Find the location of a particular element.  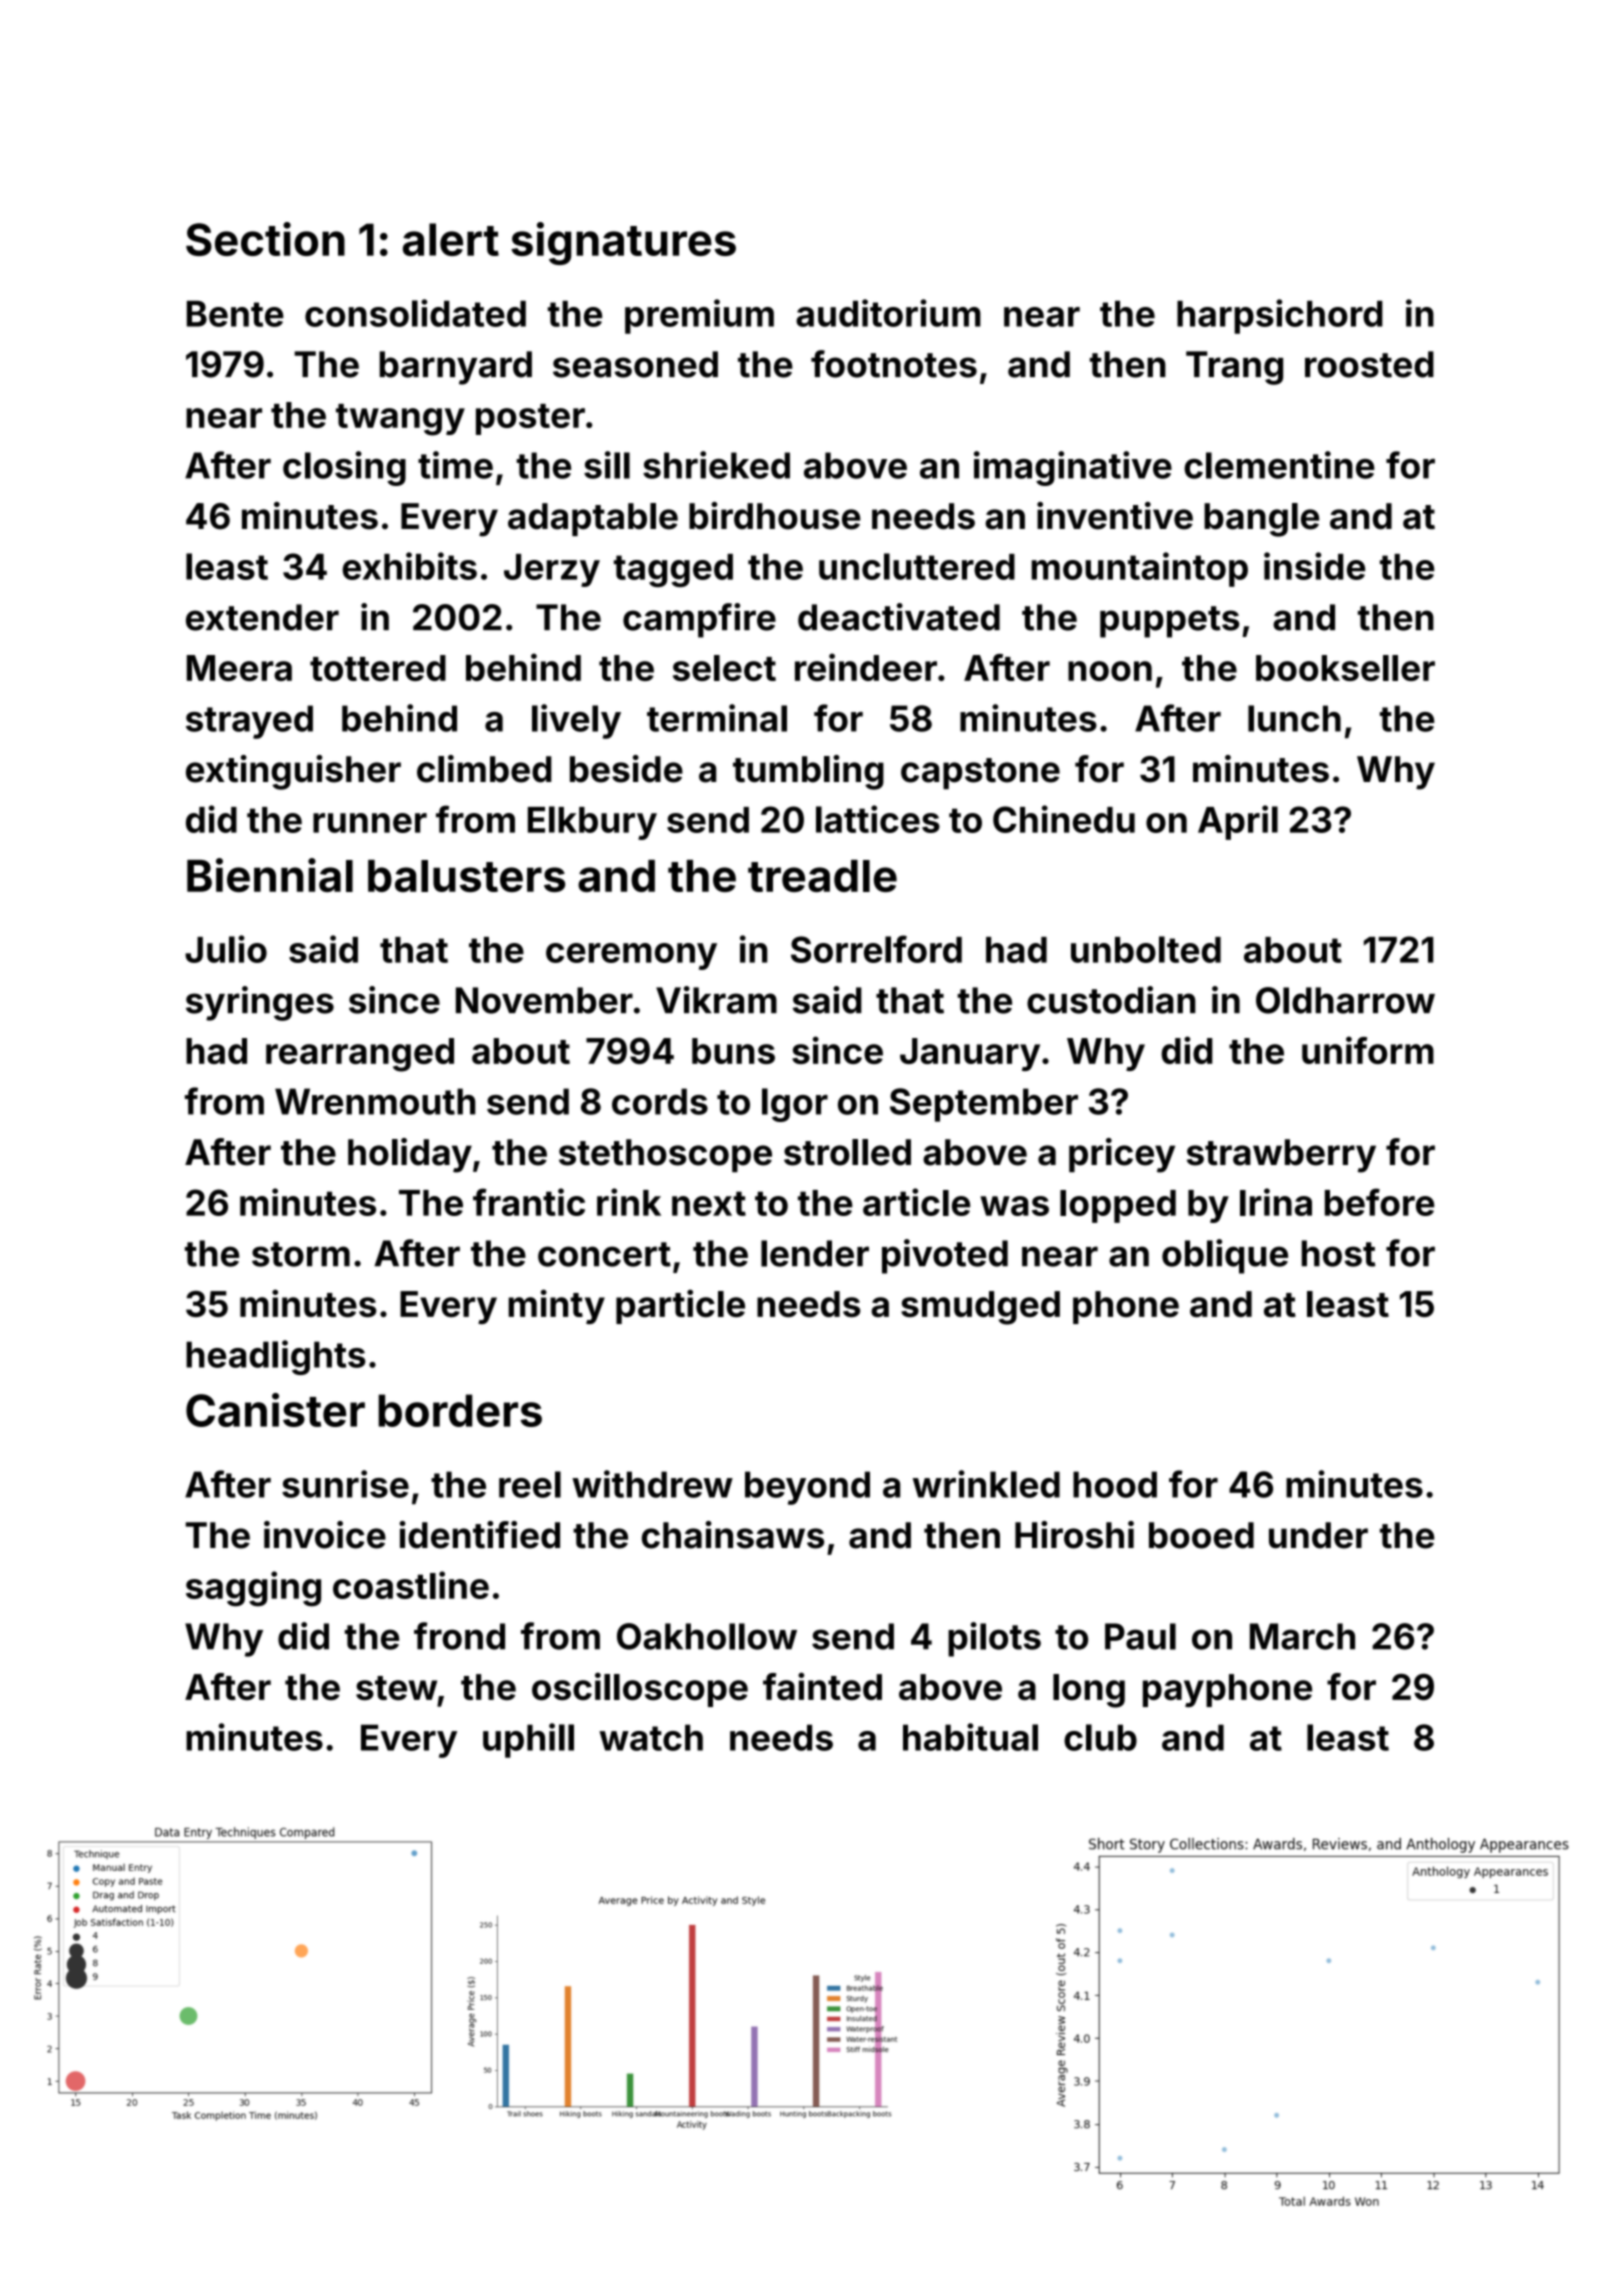

harpsichord is located at coordinates (1280, 316).
